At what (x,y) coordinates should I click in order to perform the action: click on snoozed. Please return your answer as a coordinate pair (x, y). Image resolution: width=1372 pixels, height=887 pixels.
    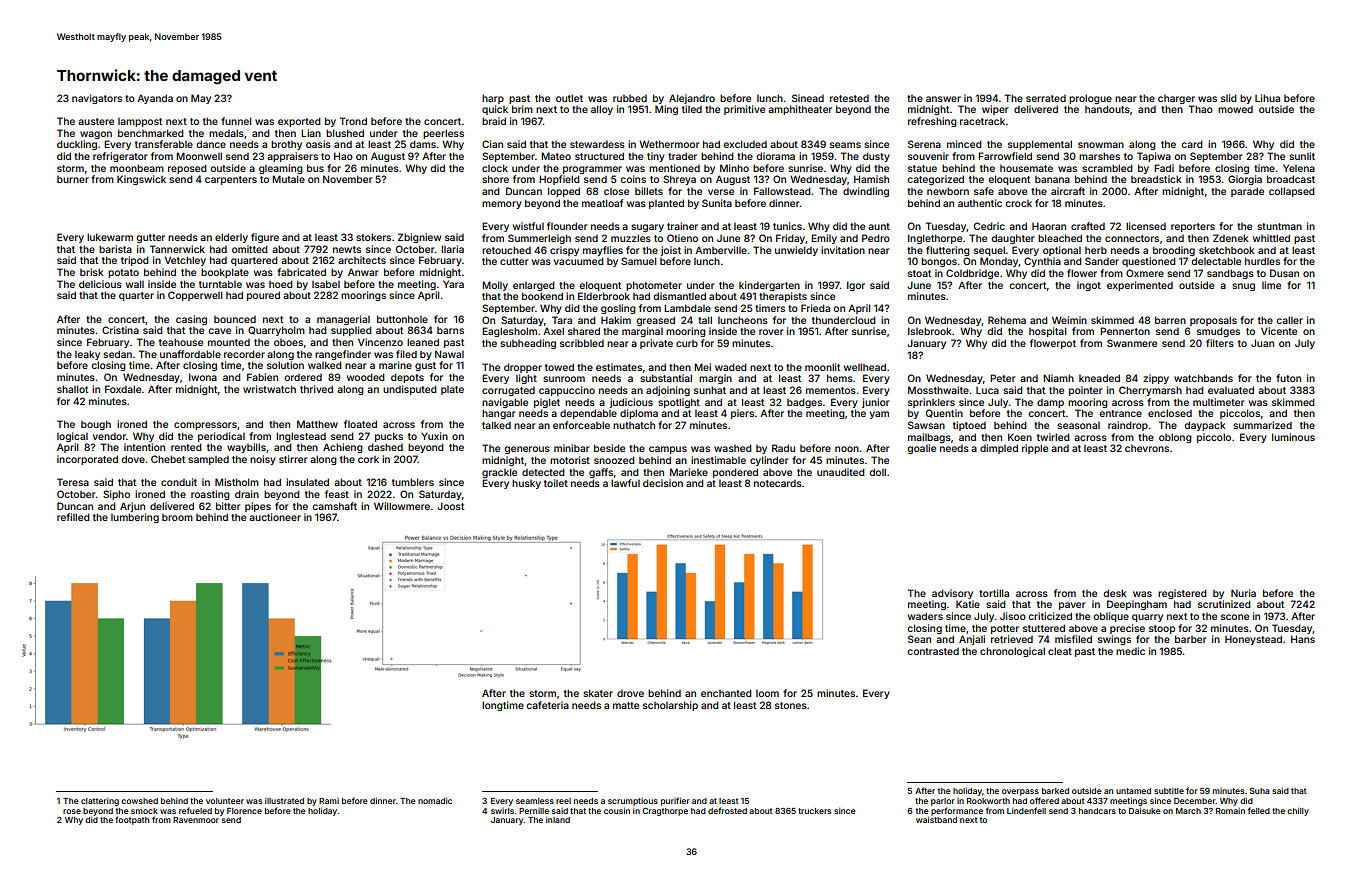
    Looking at the image, I should click on (614, 460).
